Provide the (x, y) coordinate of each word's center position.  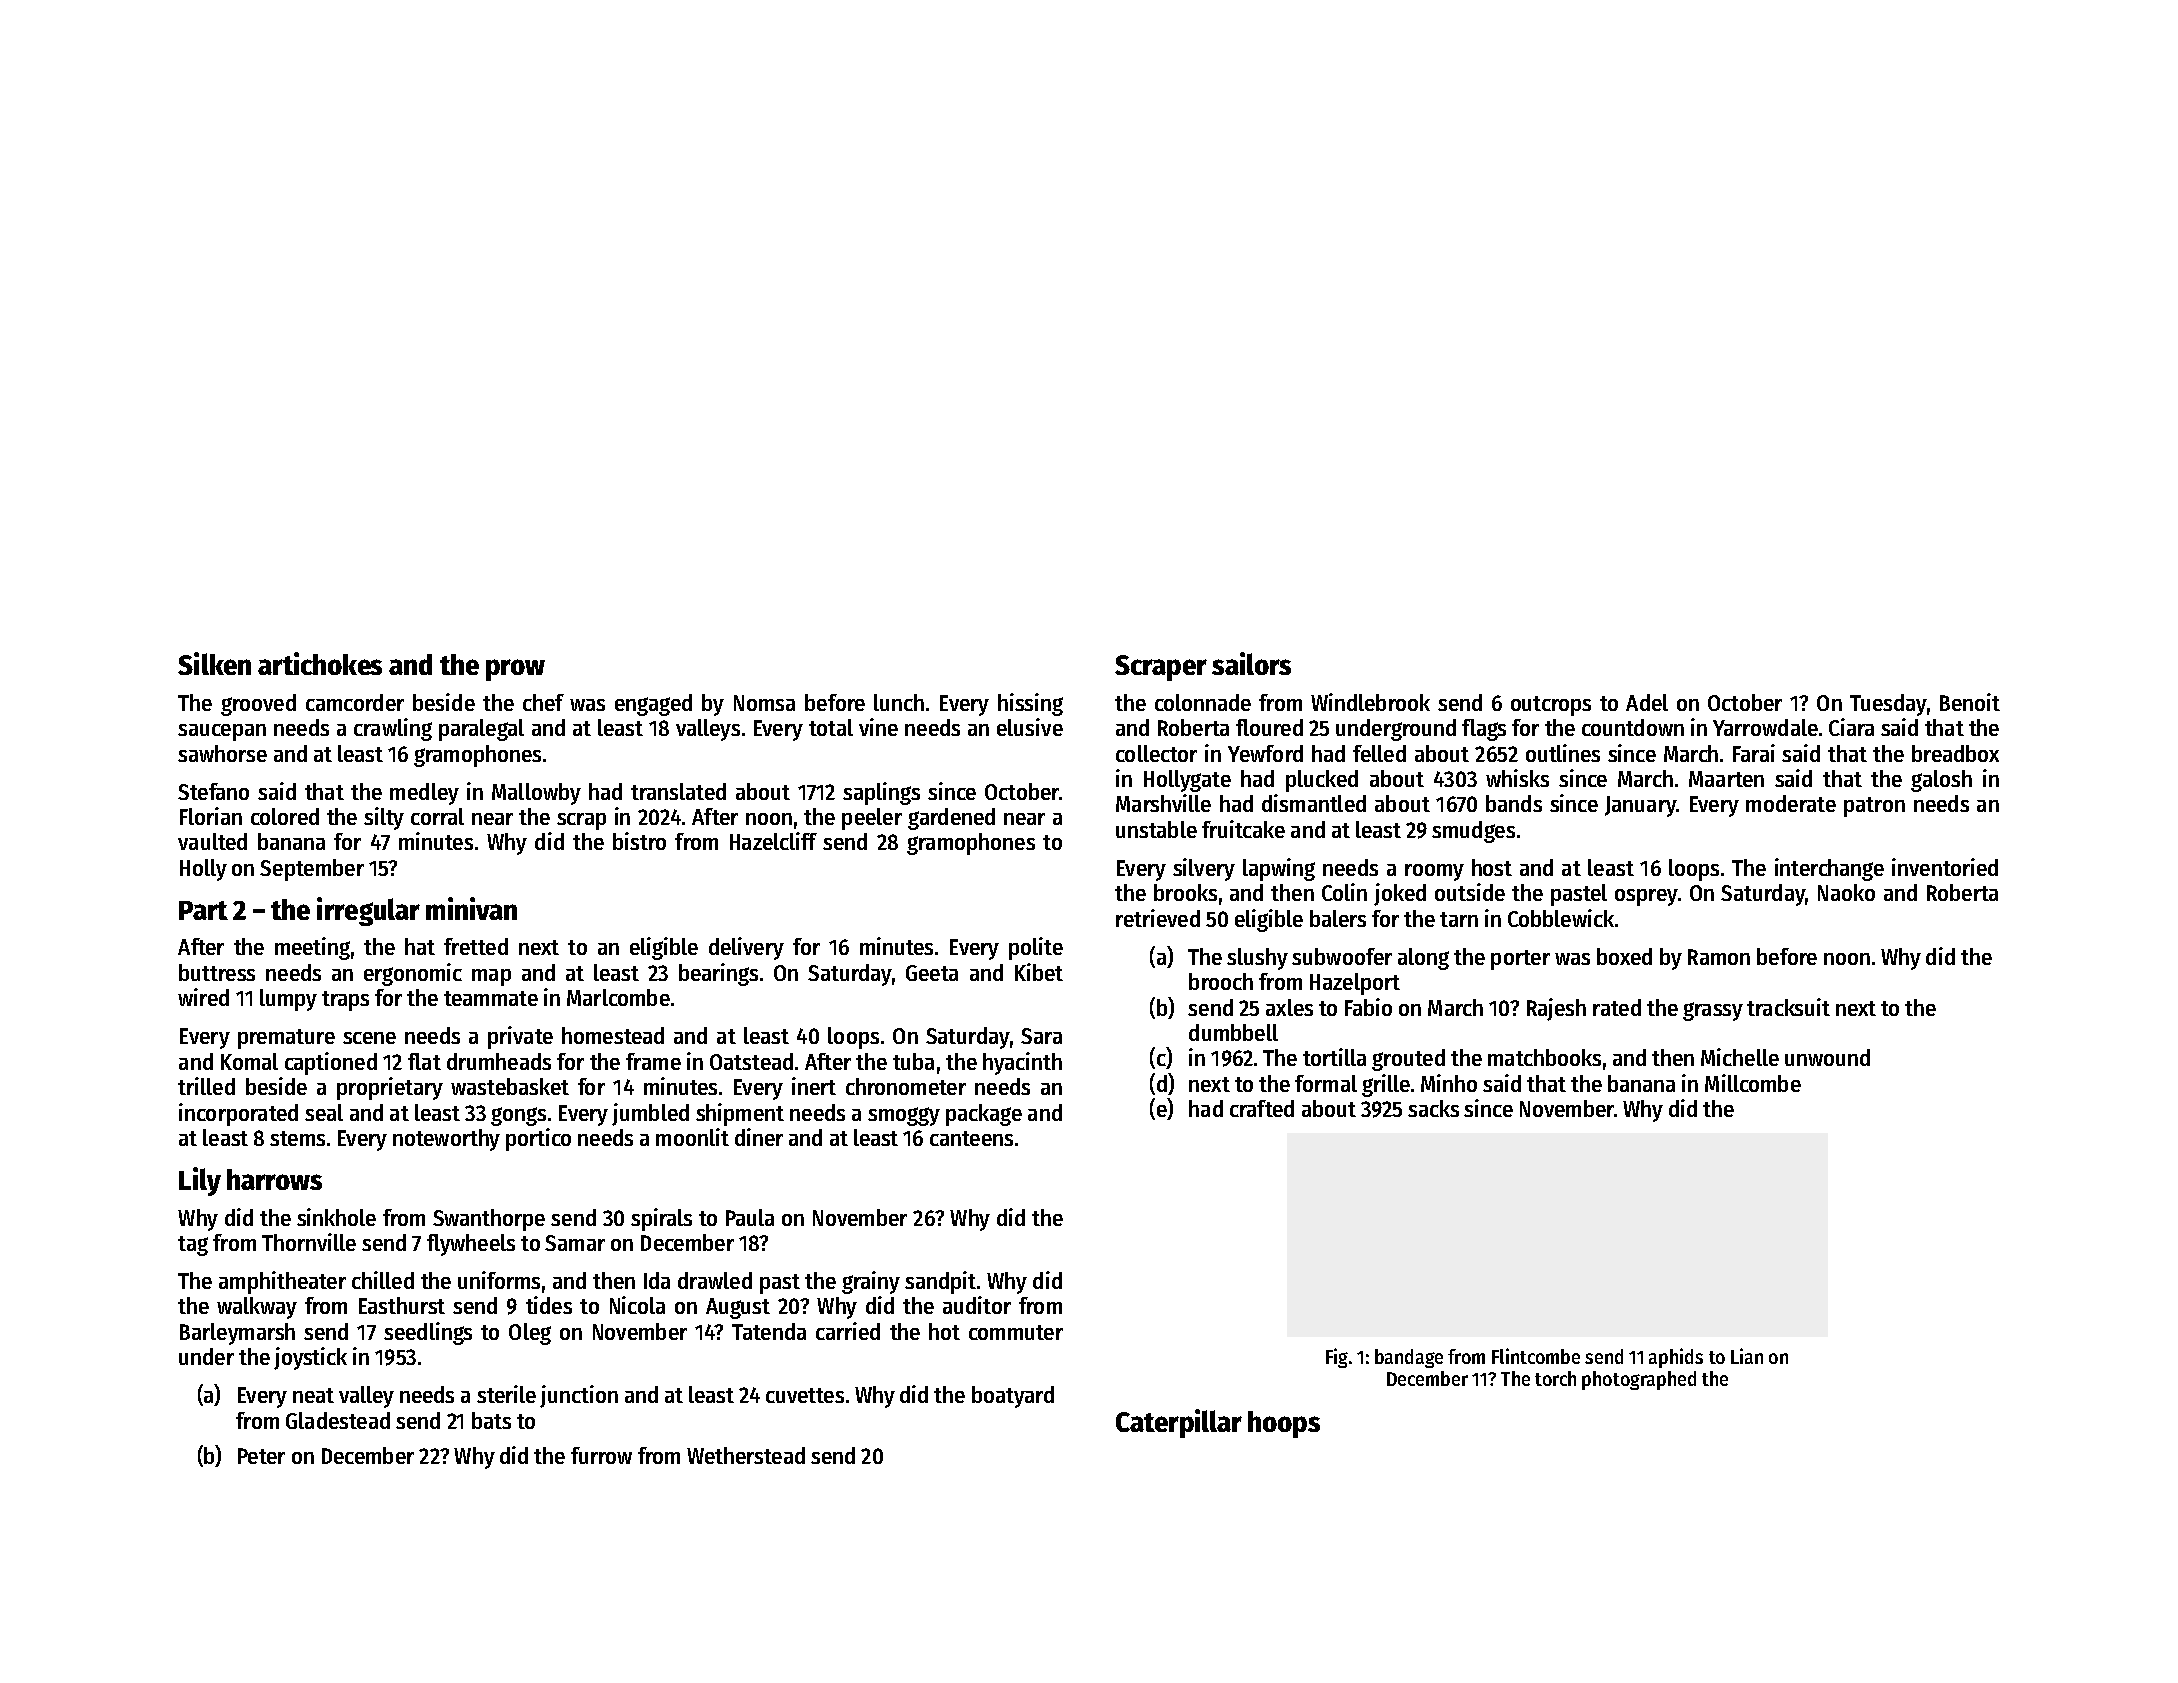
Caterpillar (1179, 1423)
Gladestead (338, 1420)
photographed (1639, 1380)
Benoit (1970, 702)
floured (1269, 727)
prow (515, 670)
